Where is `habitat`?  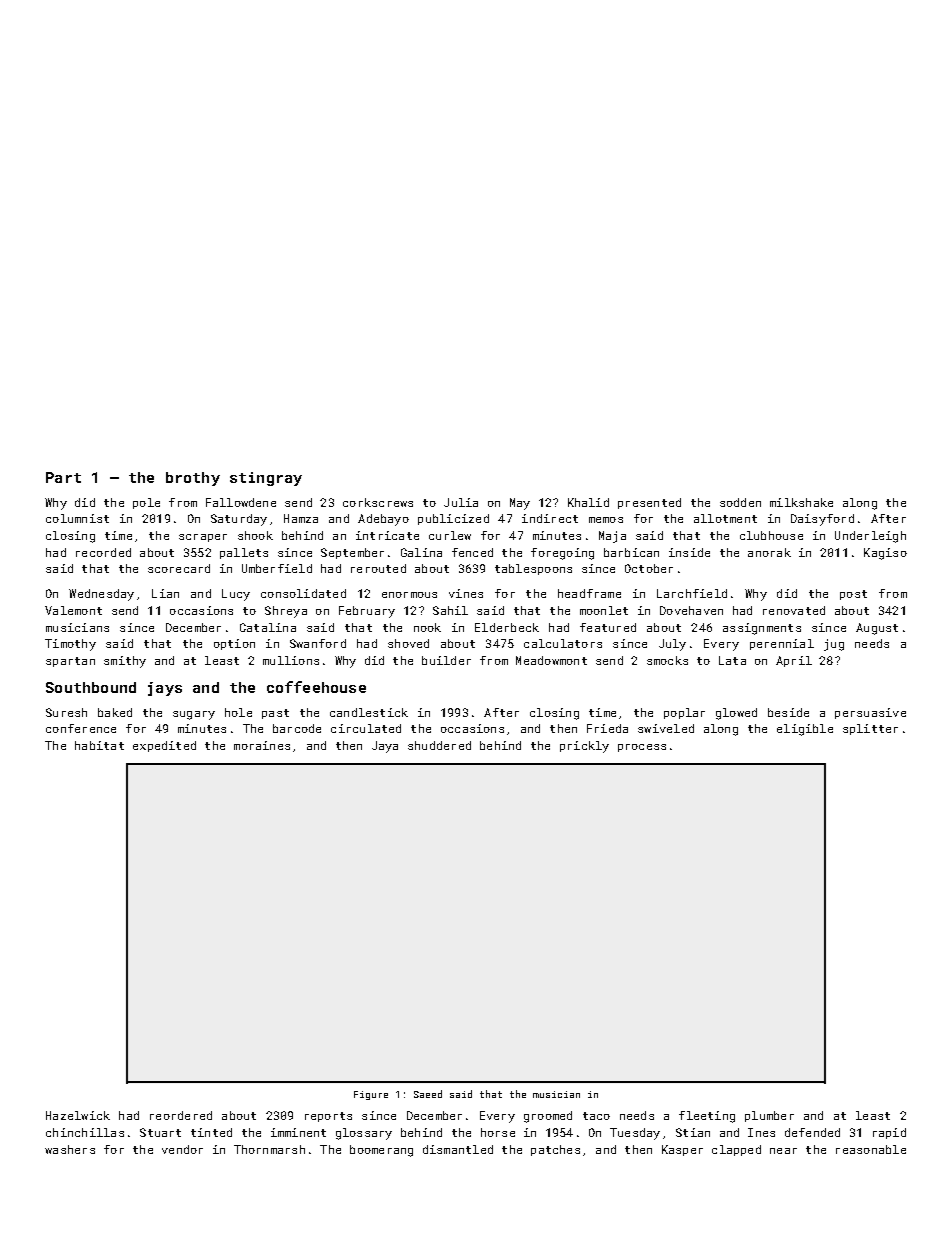
habitat is located at coordinates (99, 745).
